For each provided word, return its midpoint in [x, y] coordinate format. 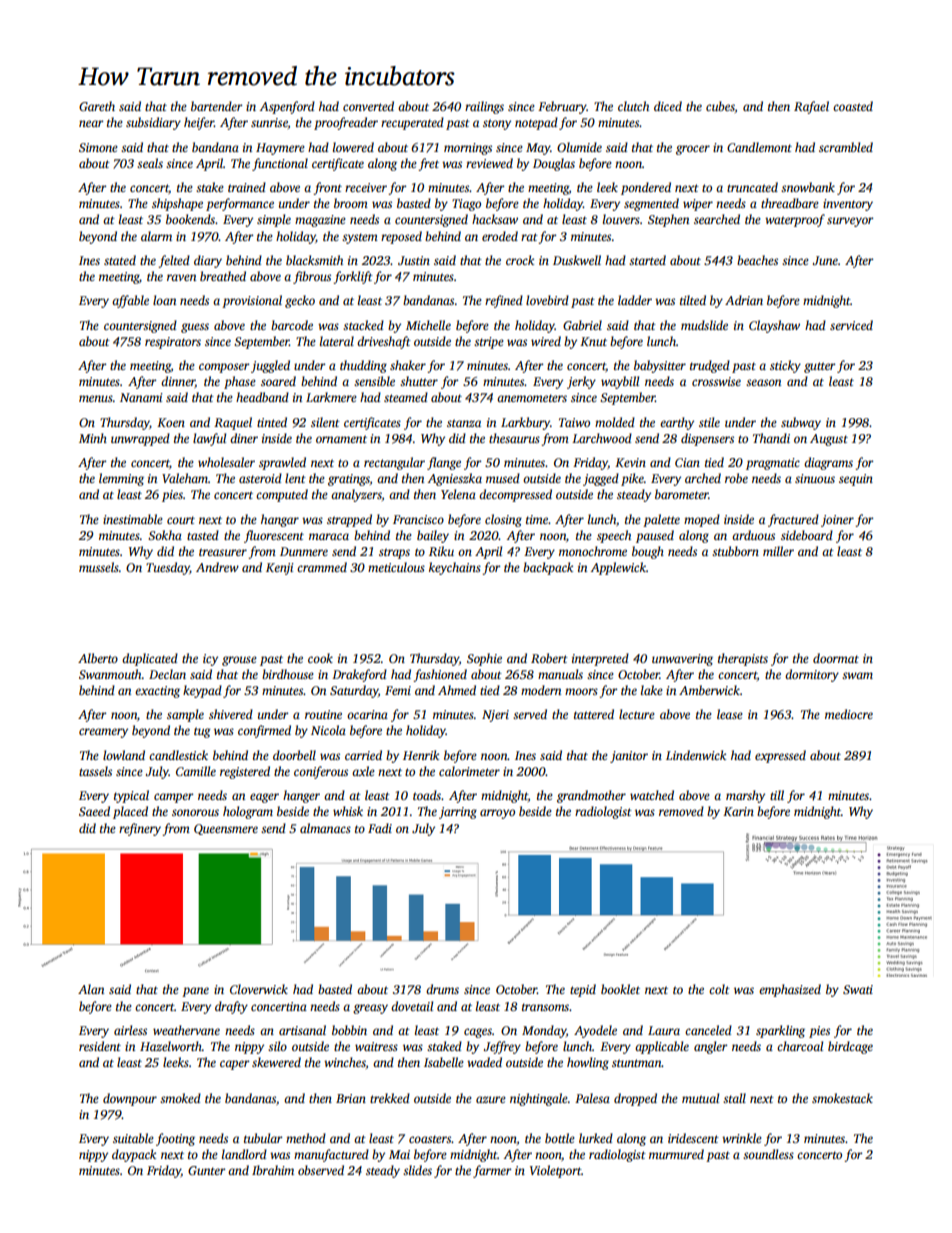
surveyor [850, 222]
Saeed [94, 811]
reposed [401, 237]
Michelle [428, 325]
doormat [836, 658]
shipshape [177, 204]
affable [130, 301]
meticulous [396, 567]
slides [417, 1170]
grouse [239, 661]
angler [711, 1047]
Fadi [380, 828]
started [647, 260]
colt [719, 989]
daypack [134, 1155]
